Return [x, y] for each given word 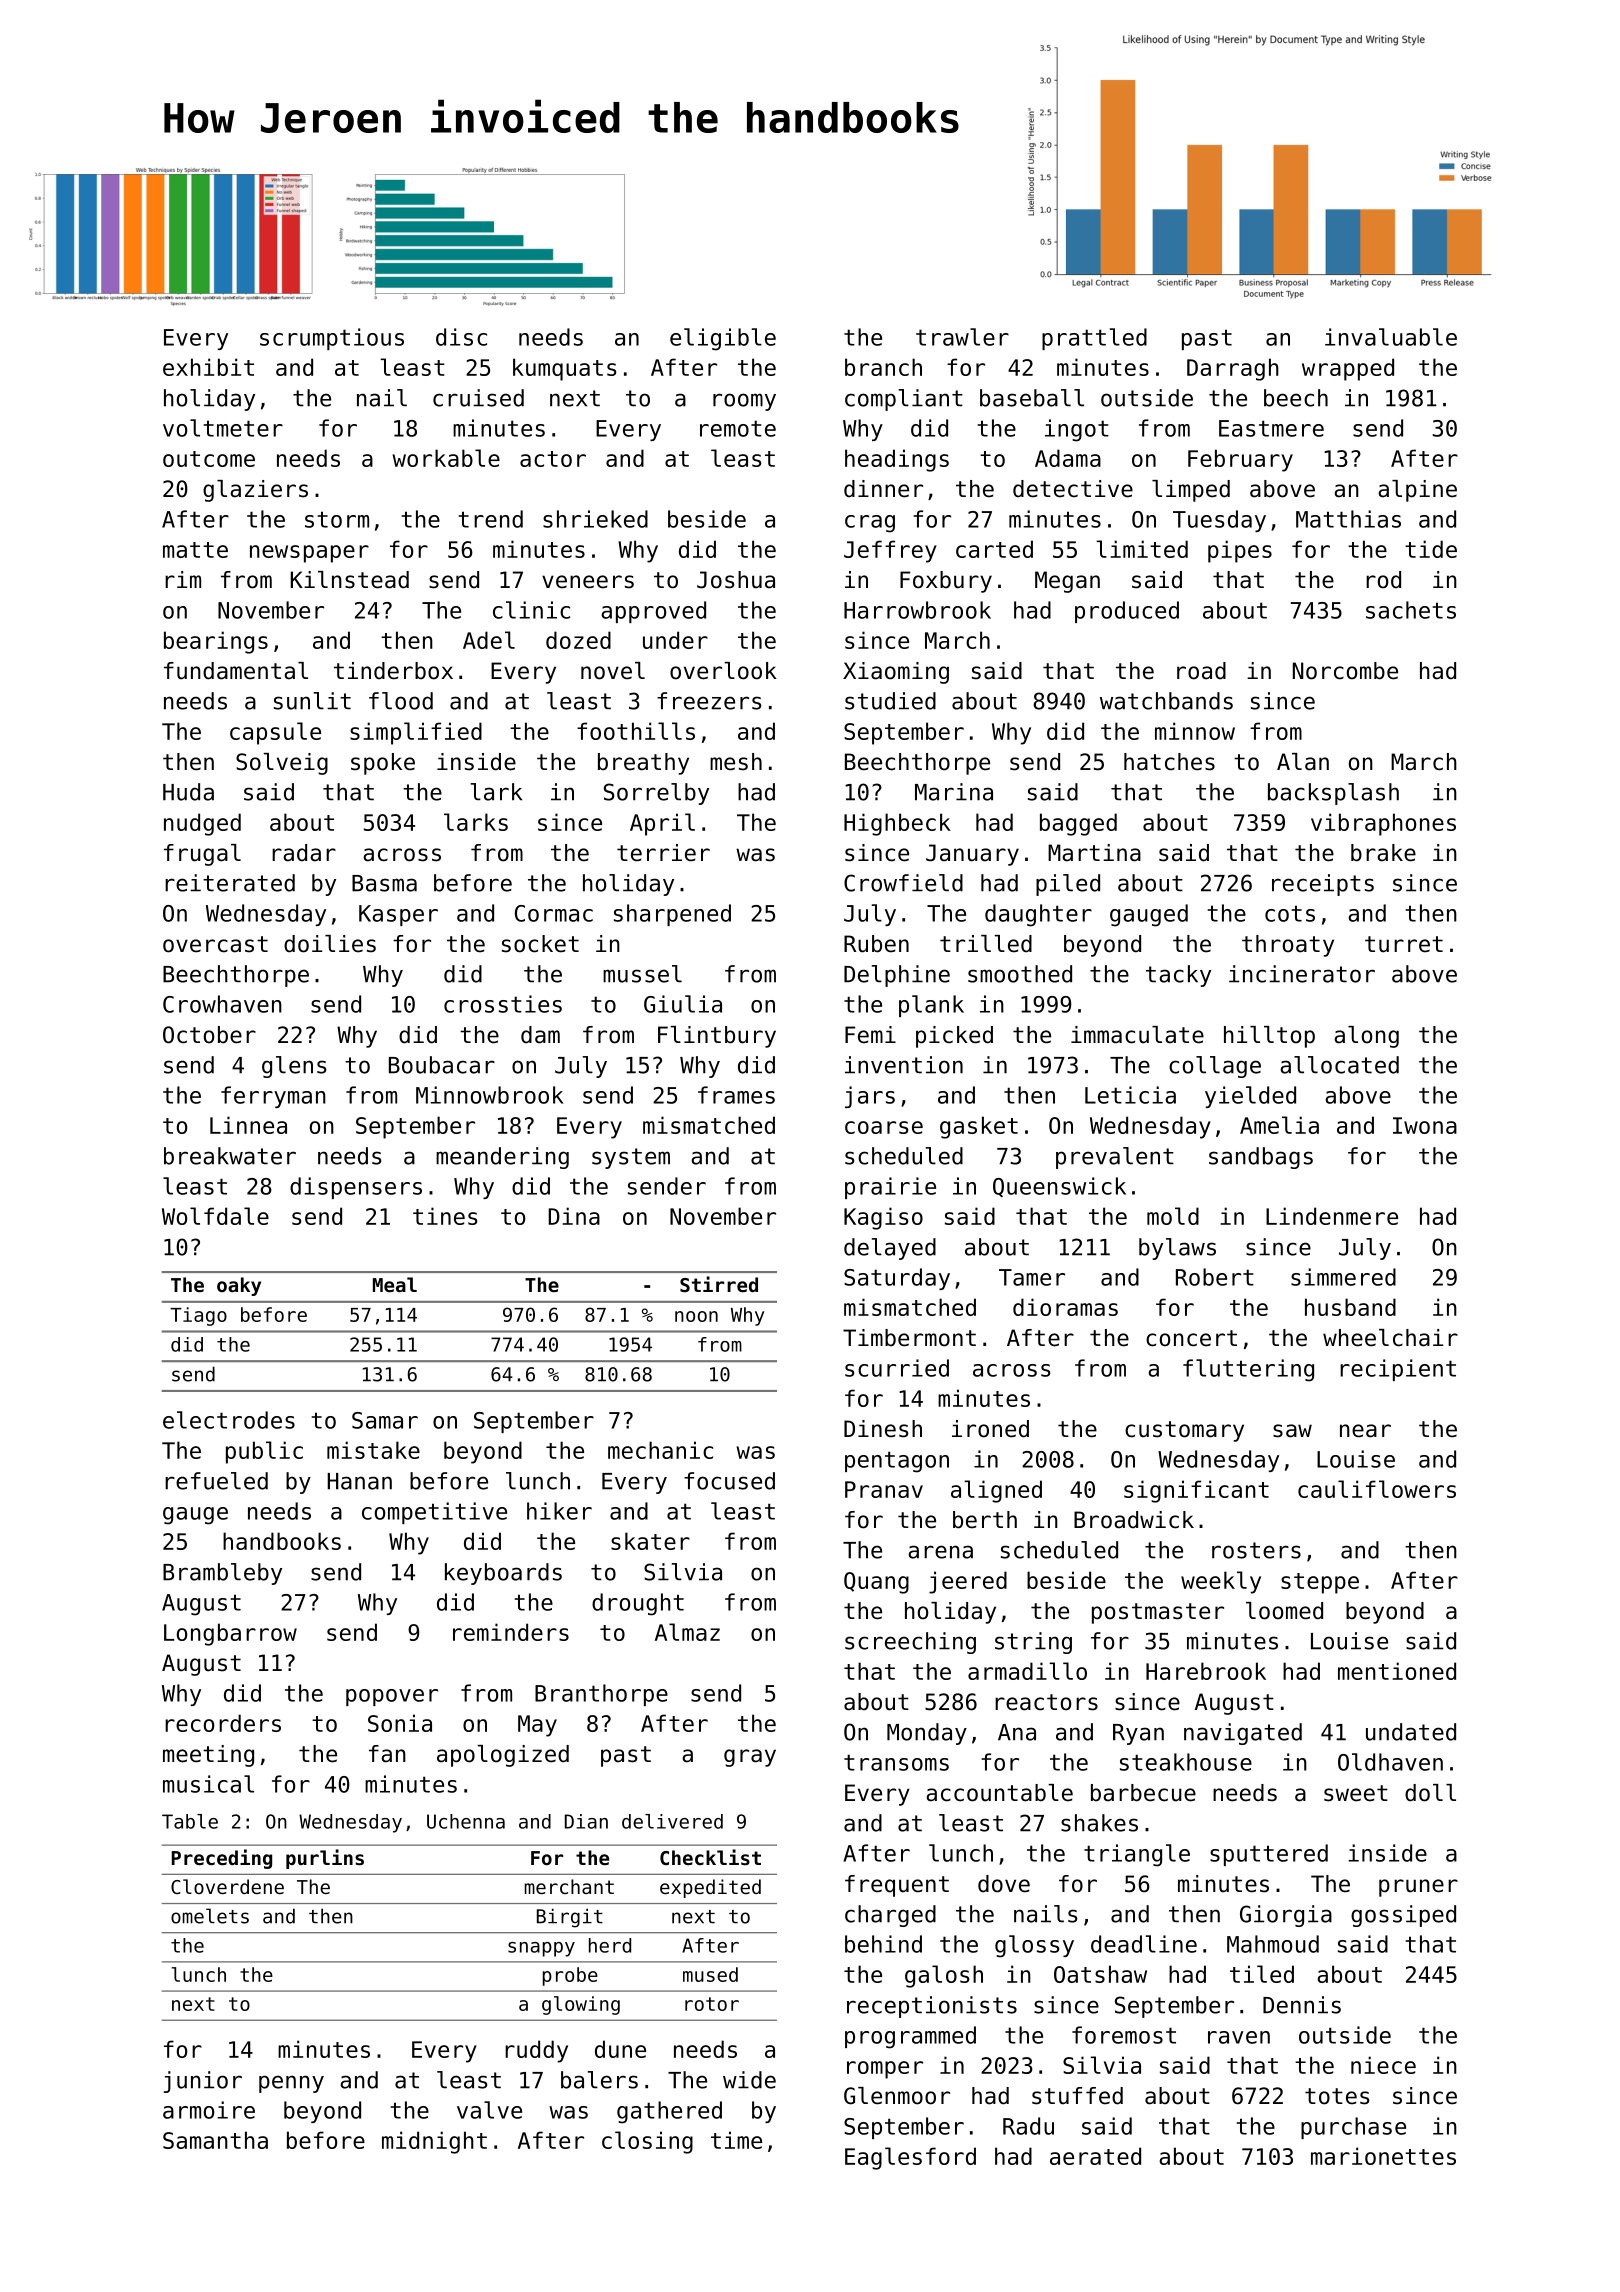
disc [461, 337]
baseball [1032, 398]
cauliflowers [1377, 1489]
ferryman [273, 1097]
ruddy [536, 2051]
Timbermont [909, 1338]
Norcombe [1345, 671]
